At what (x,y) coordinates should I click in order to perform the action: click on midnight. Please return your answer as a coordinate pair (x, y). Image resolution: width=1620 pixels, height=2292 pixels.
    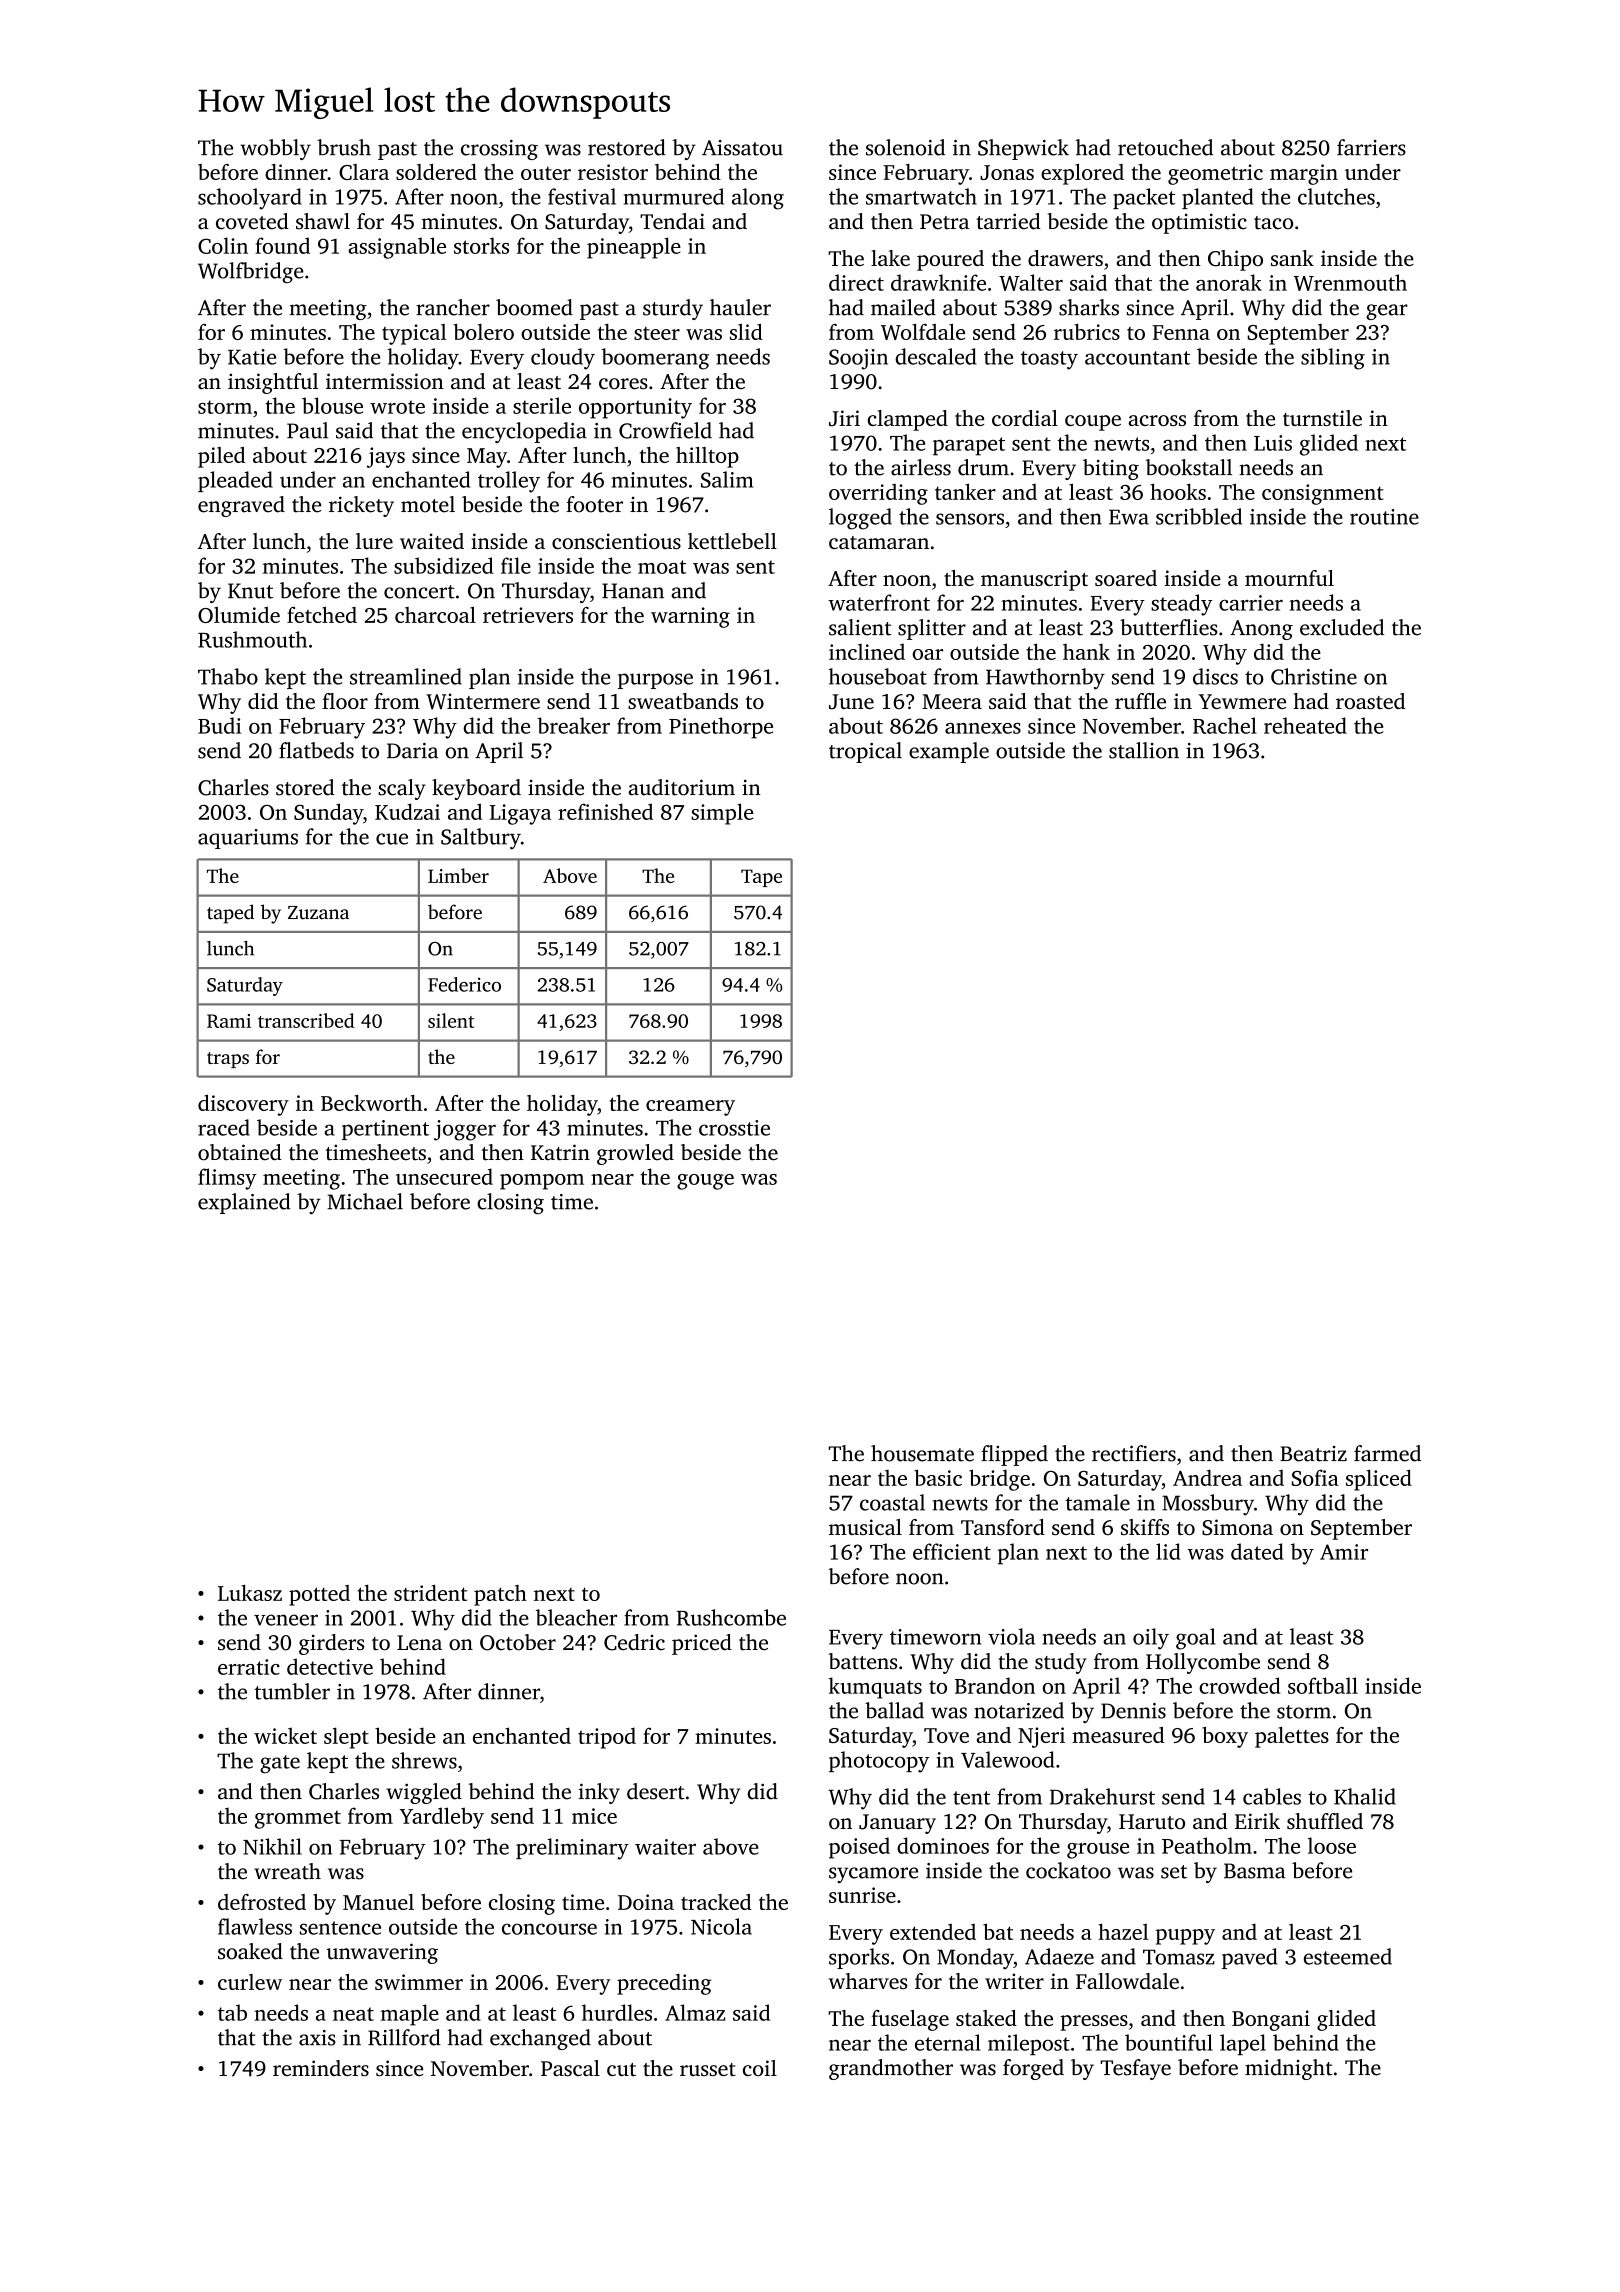
    Looking at the image, I should click on (1289, 2069).
